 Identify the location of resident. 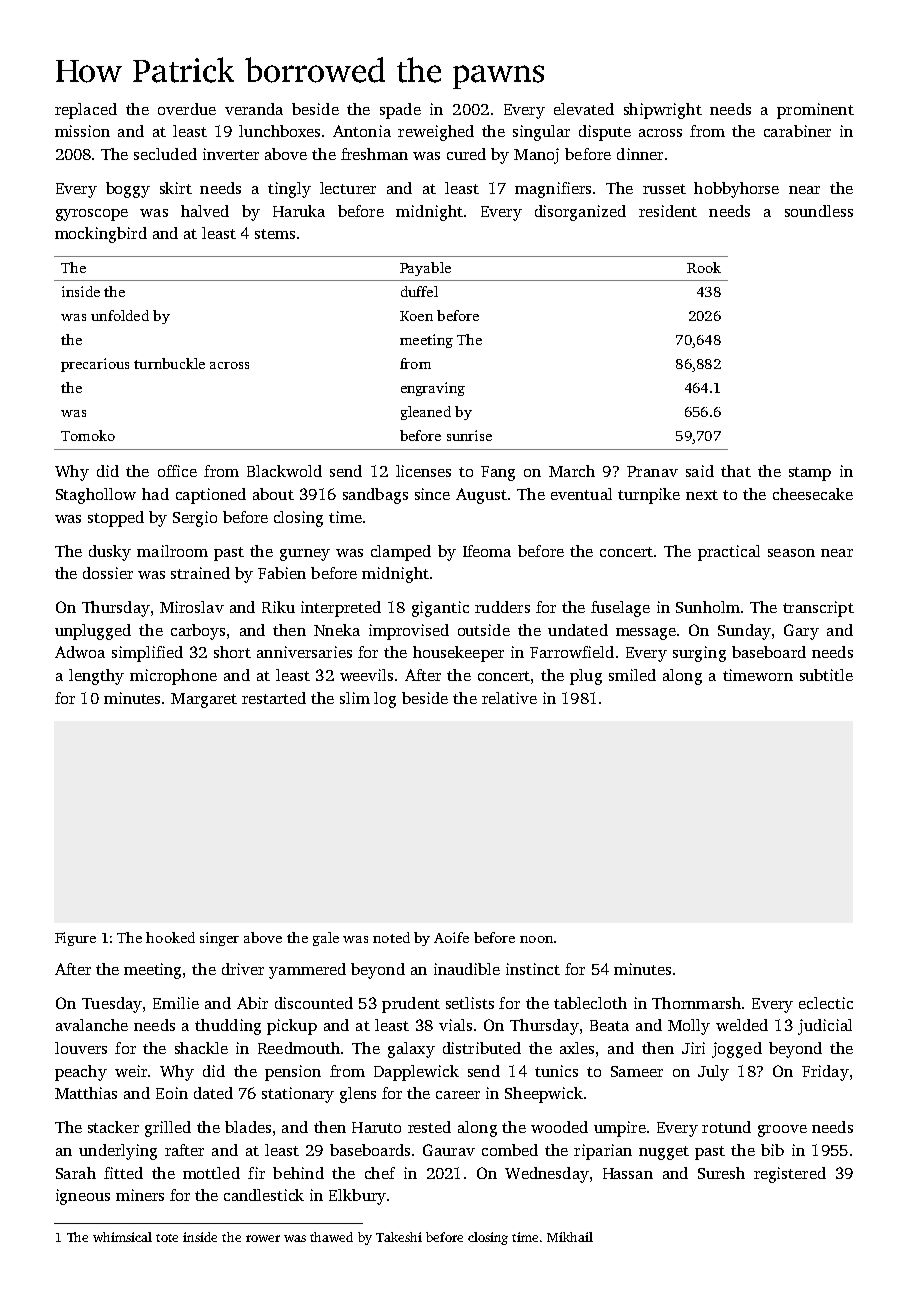
(668, 211).
